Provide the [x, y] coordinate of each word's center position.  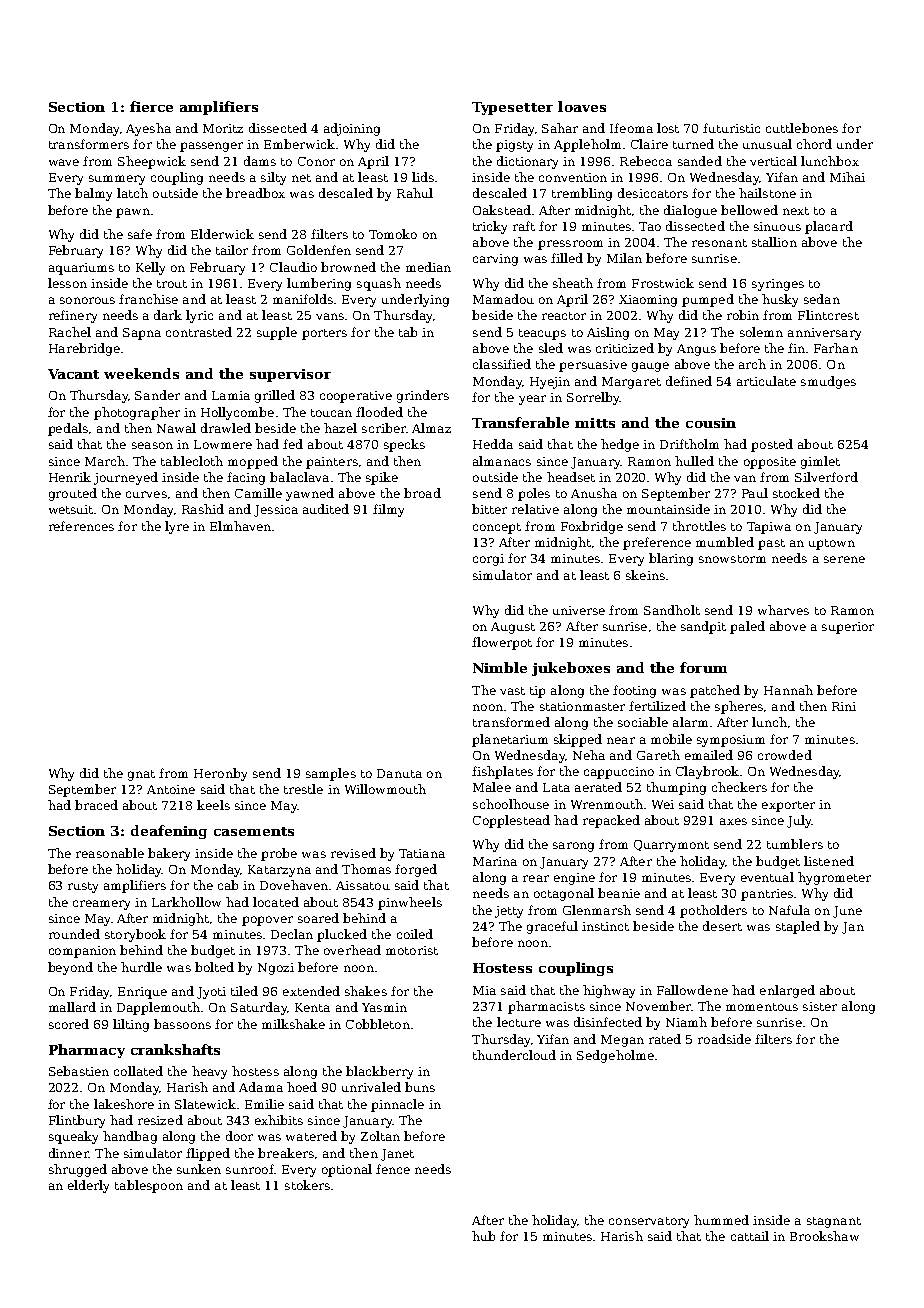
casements [254, 831]
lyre [177, 527]
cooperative [356, 397]
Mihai [847, 177]
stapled [798, 927]
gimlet [820, 462]
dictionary [527, 162]
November [658, 1006]
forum [703, 667]
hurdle [141, 967]
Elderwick [222, 234]
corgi [488, 560]
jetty [509, 912]
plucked [342, 935]
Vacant [73, 374]
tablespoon [149, 1186]
